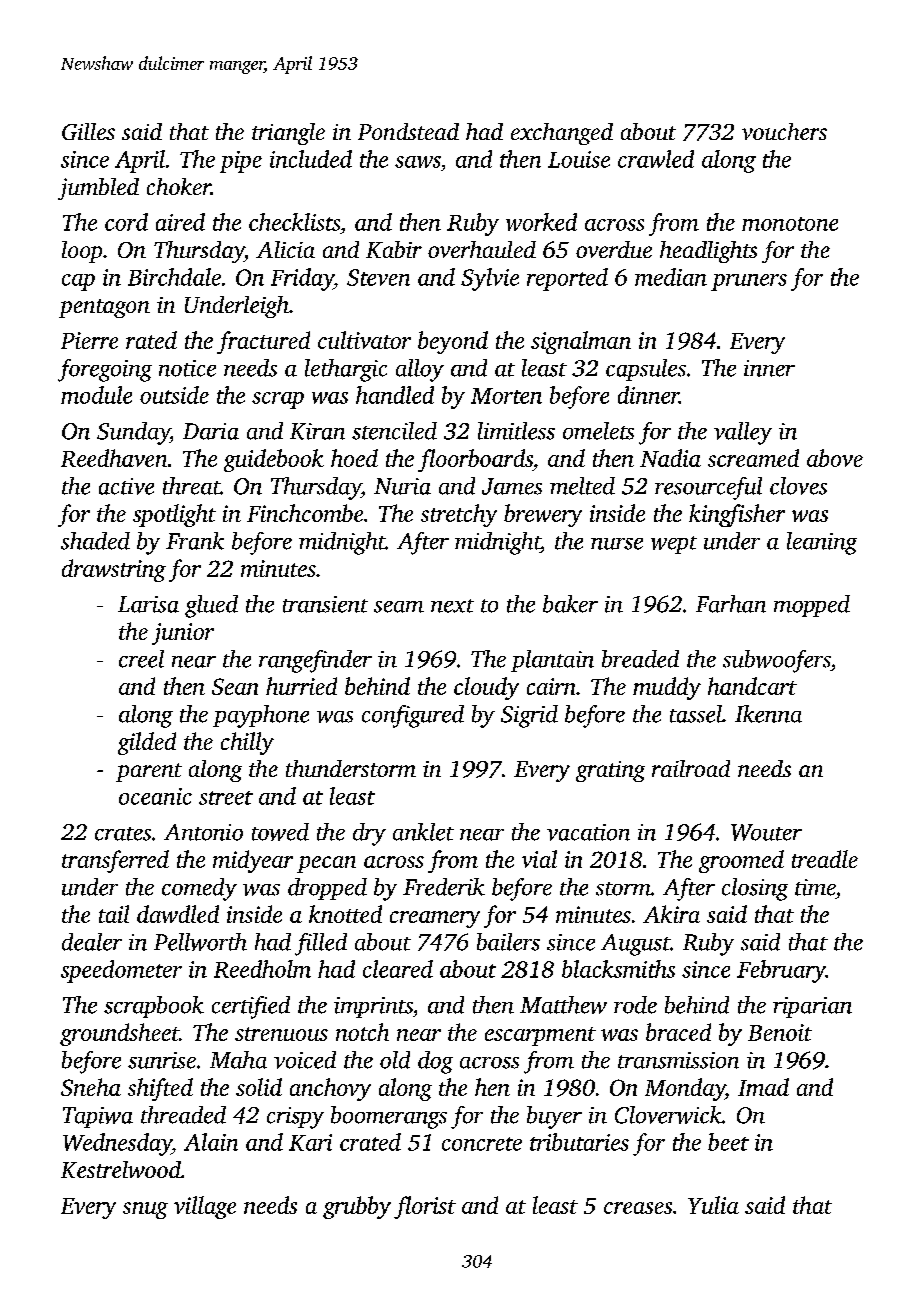  Describe the element at coordinates (310, 1142) in the document. I see `Kari` at that location.
